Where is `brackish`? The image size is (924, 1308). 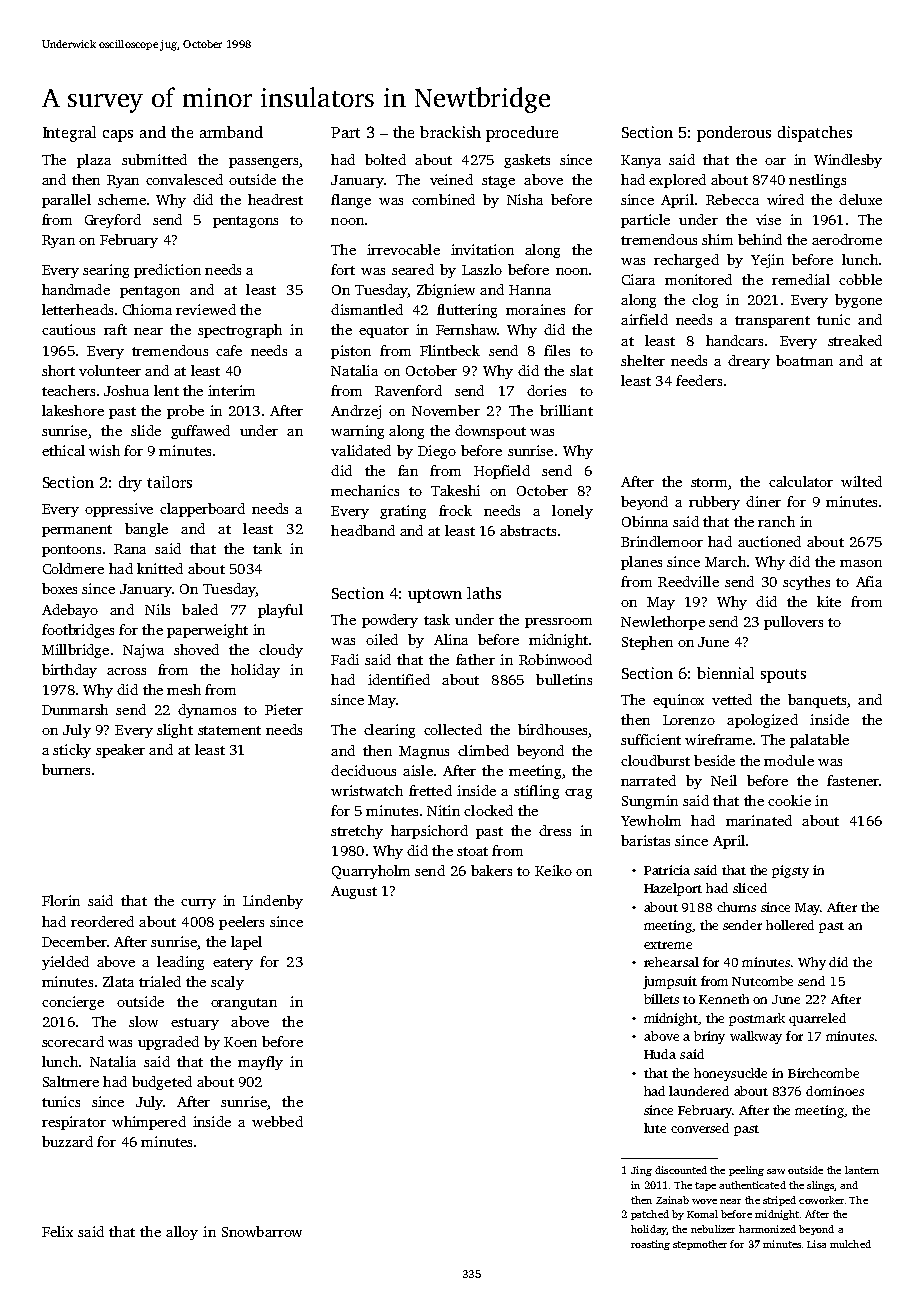 brackish is located at coordinates (450, 132).
